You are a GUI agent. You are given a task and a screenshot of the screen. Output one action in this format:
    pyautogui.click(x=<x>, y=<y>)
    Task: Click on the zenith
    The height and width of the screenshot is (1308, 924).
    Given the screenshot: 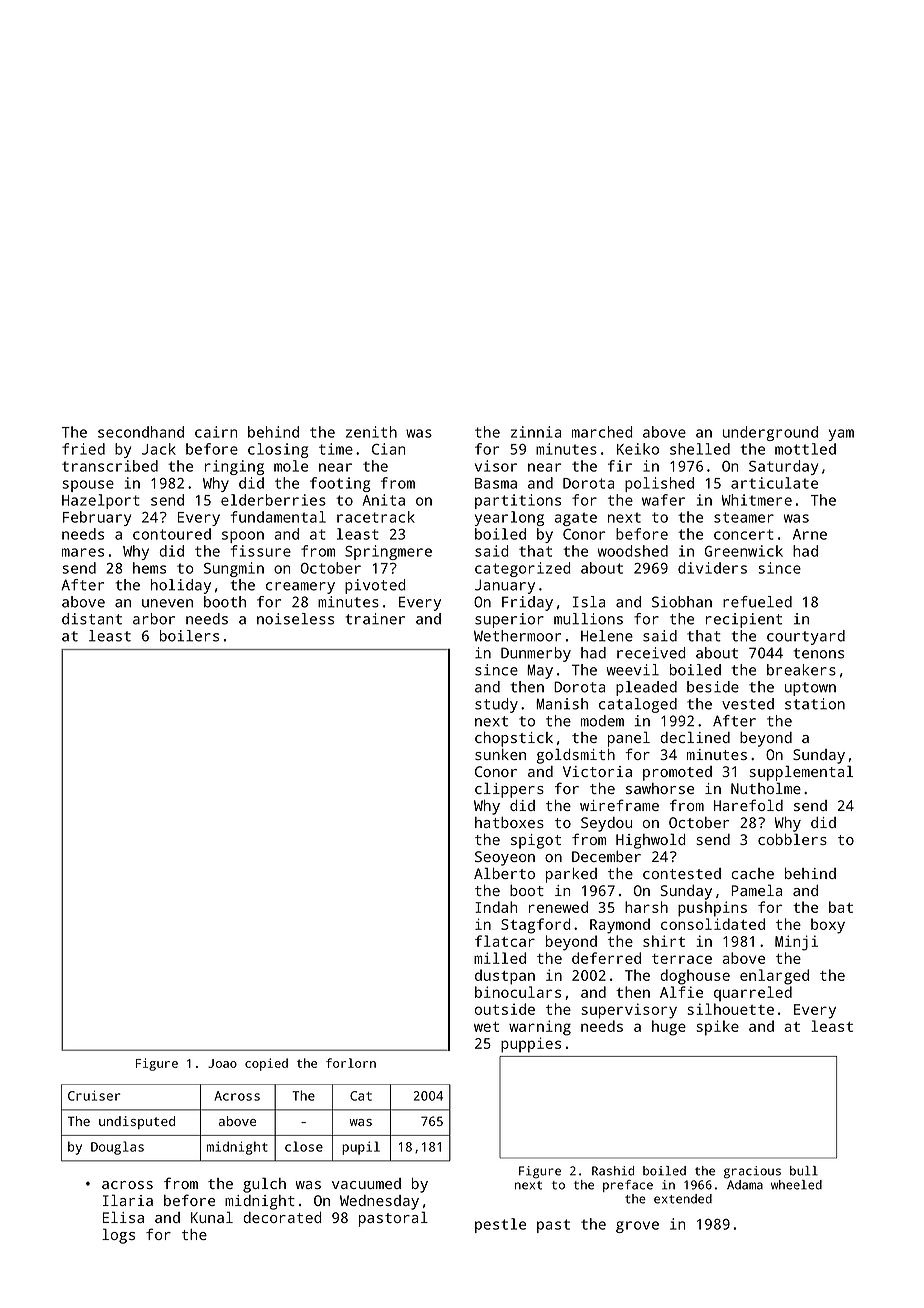 What is the action you would take?
    pyautogui.click(x=371, y=432)
